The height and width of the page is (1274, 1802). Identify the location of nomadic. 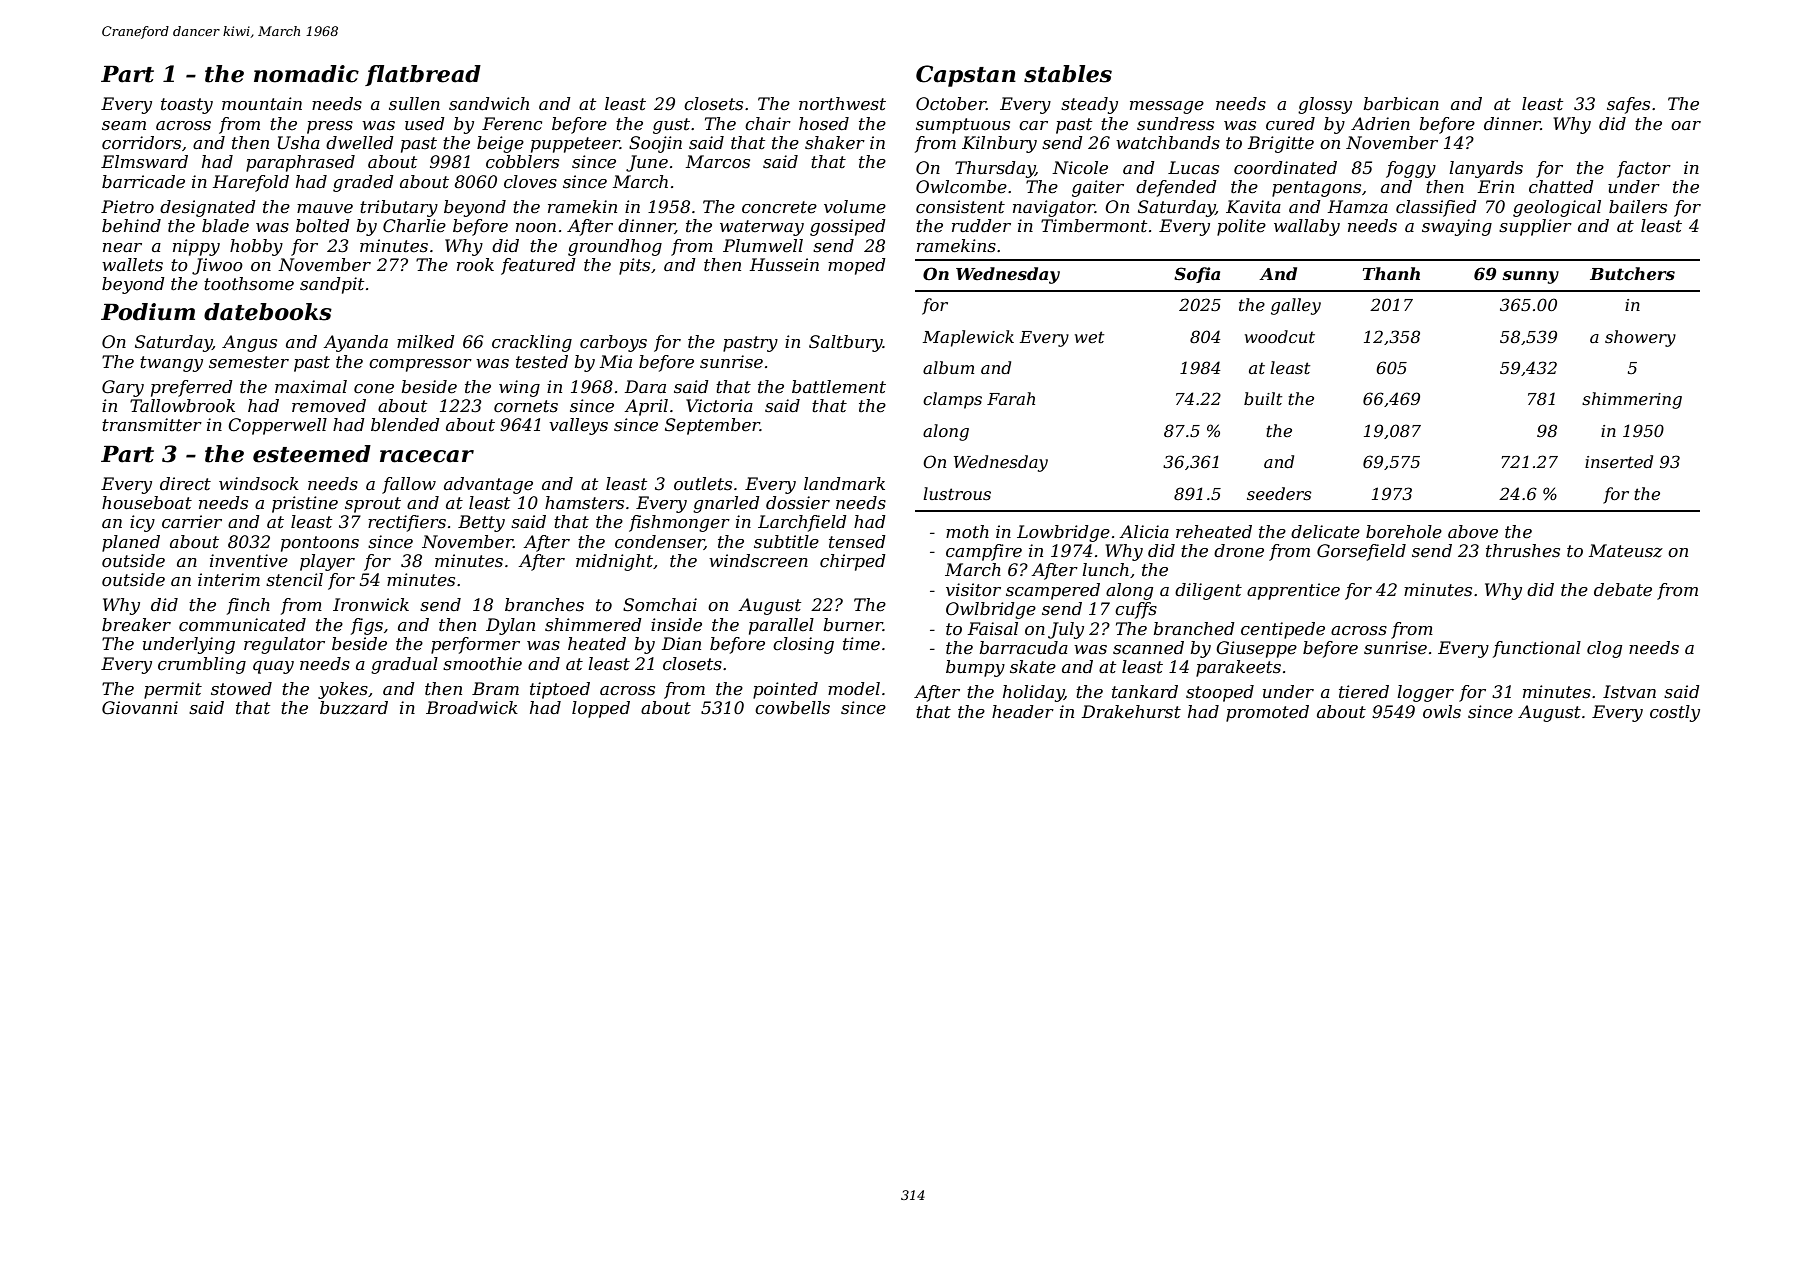
(306, 74).
